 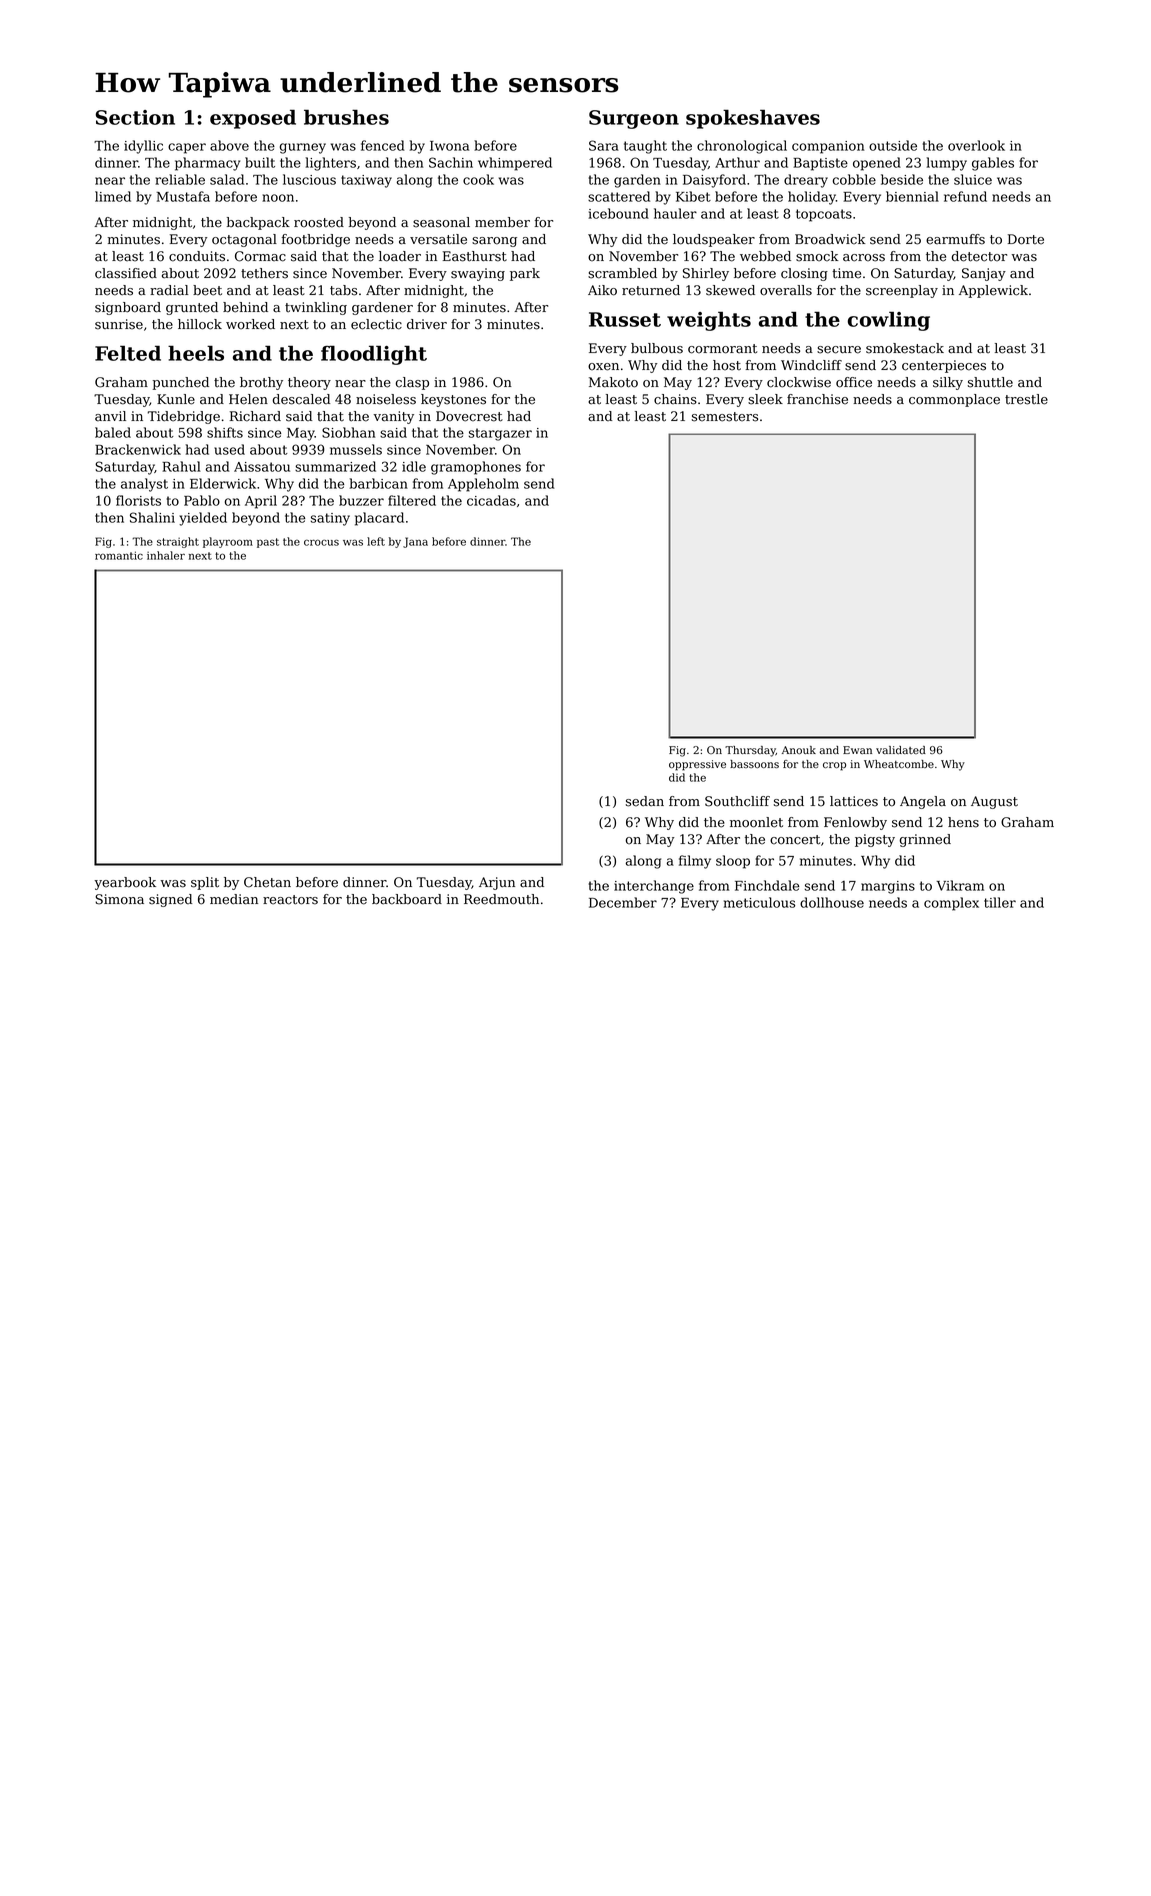 What do you see at coordinates (119, 899) in the document?
I see `Simona` at bounding box center [119, 899].
